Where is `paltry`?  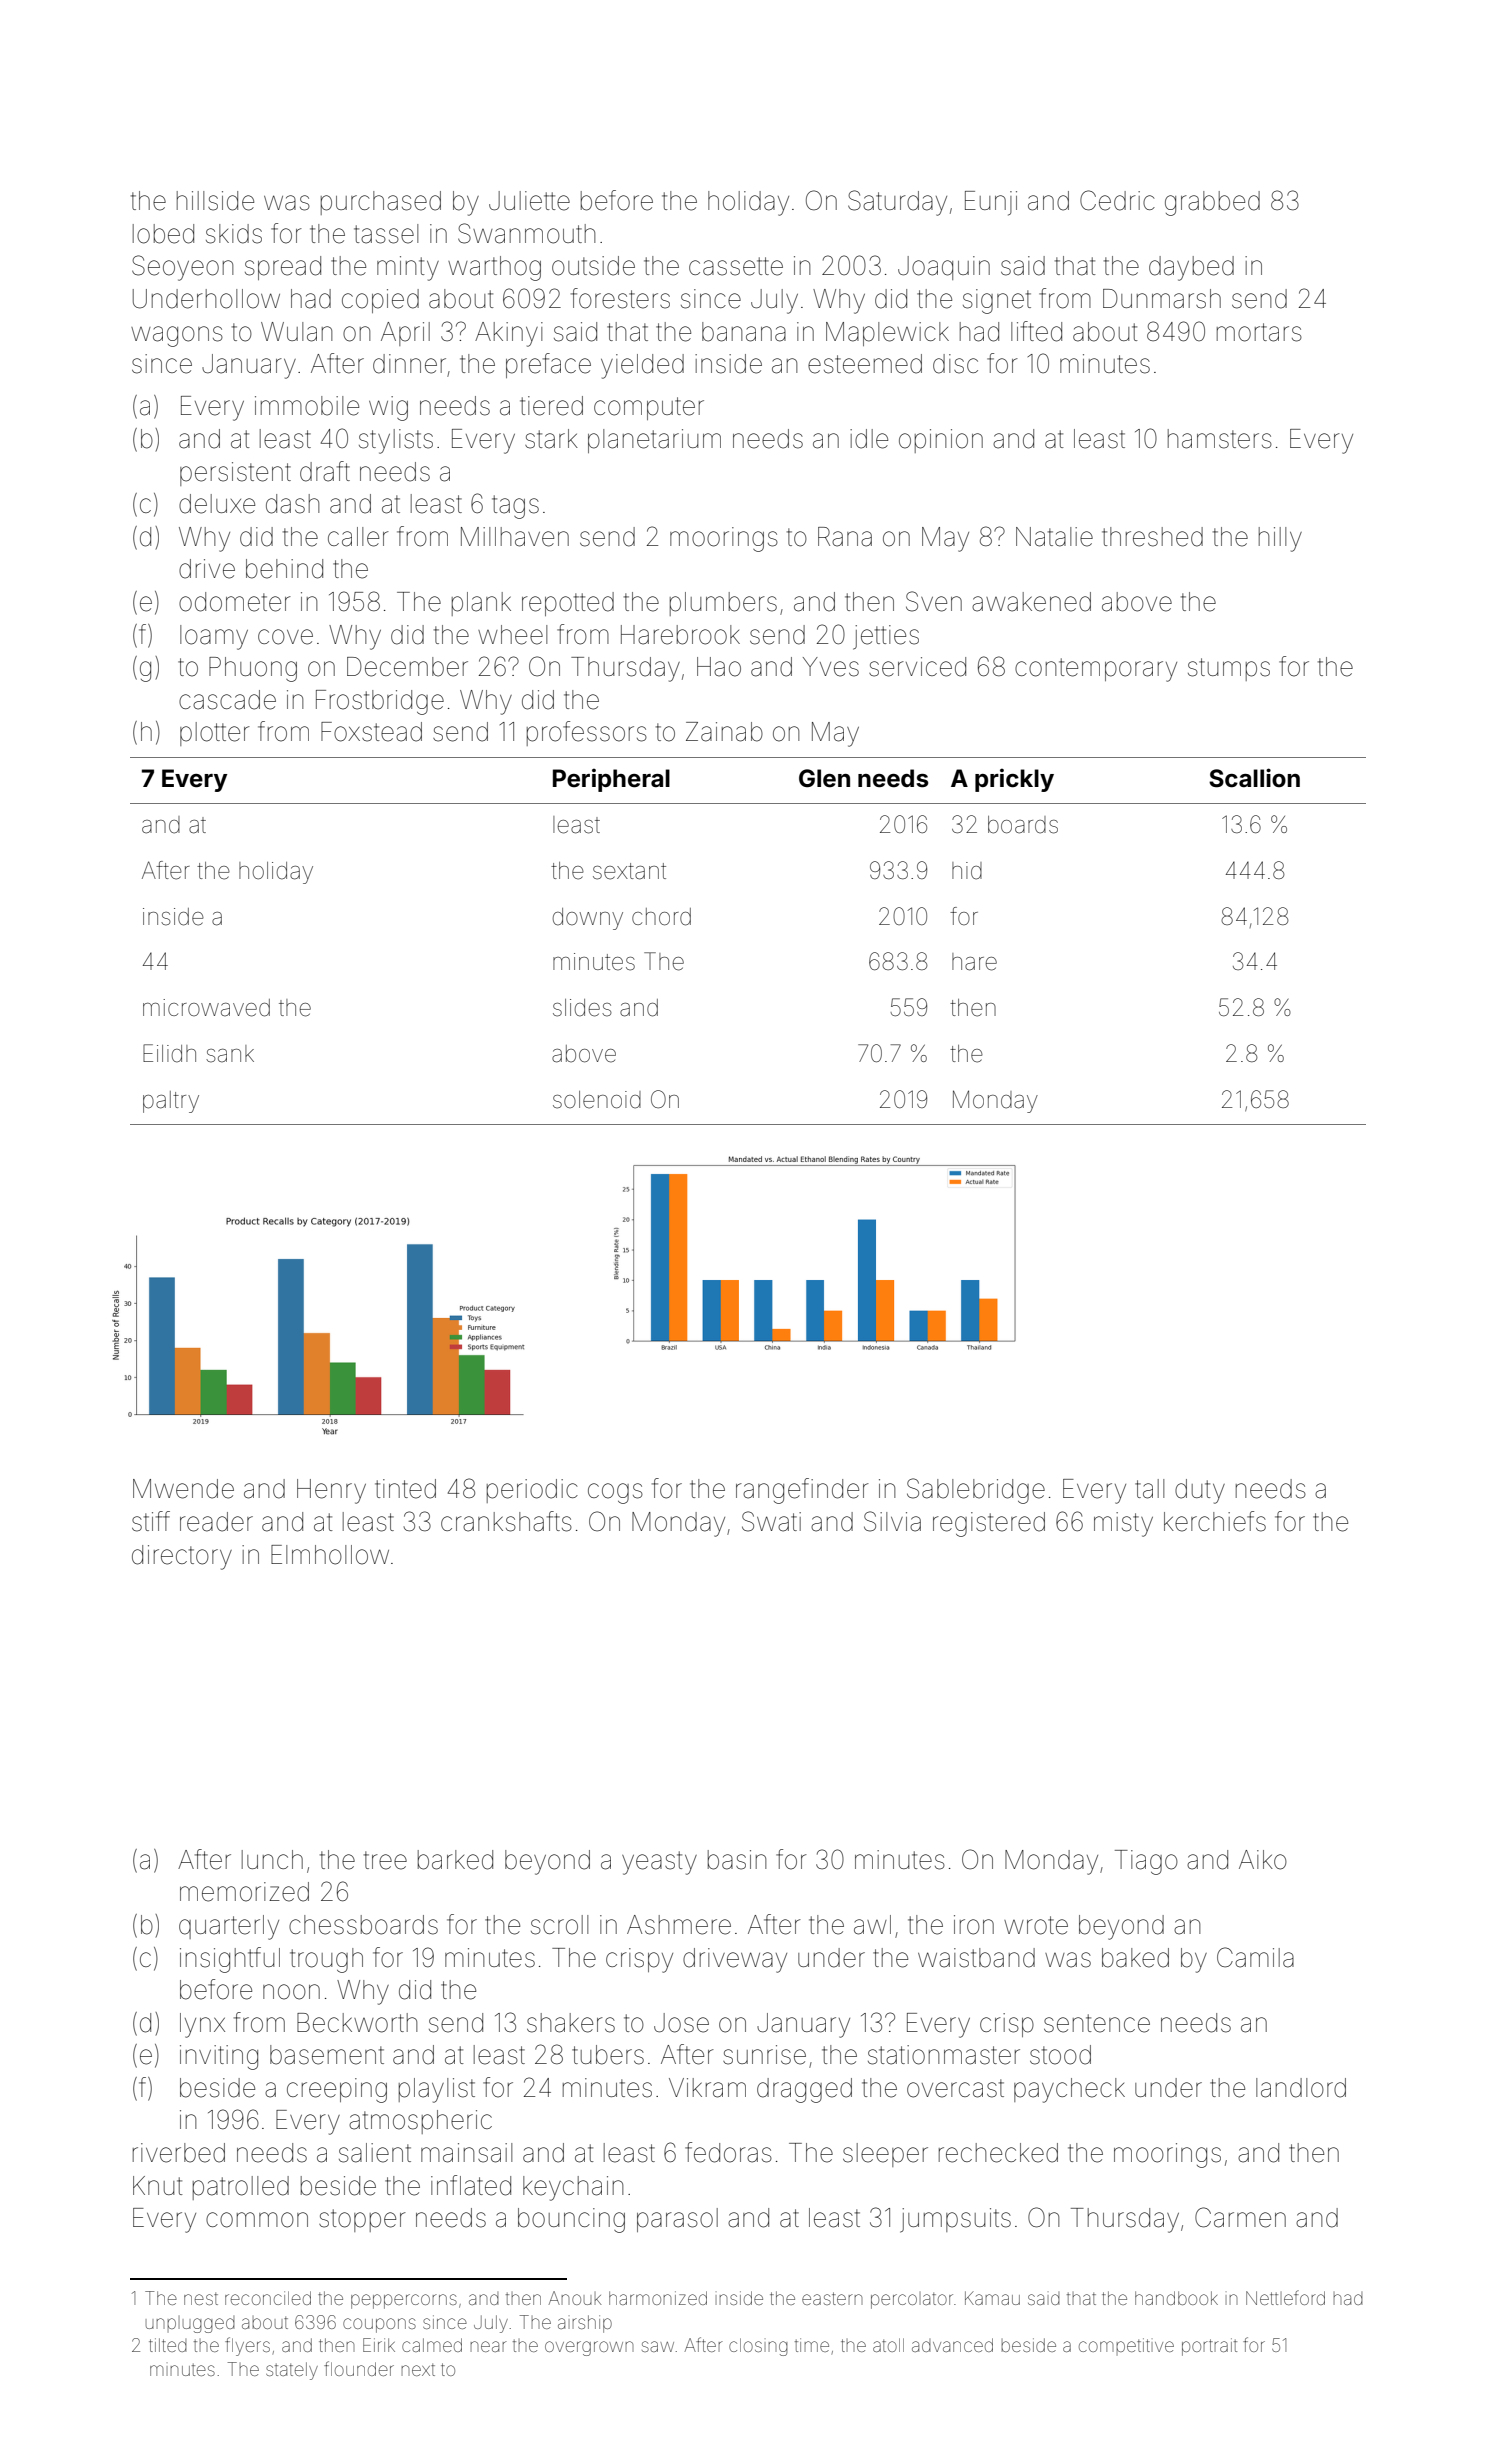
paltry is located at coordinates (171, 1102).
